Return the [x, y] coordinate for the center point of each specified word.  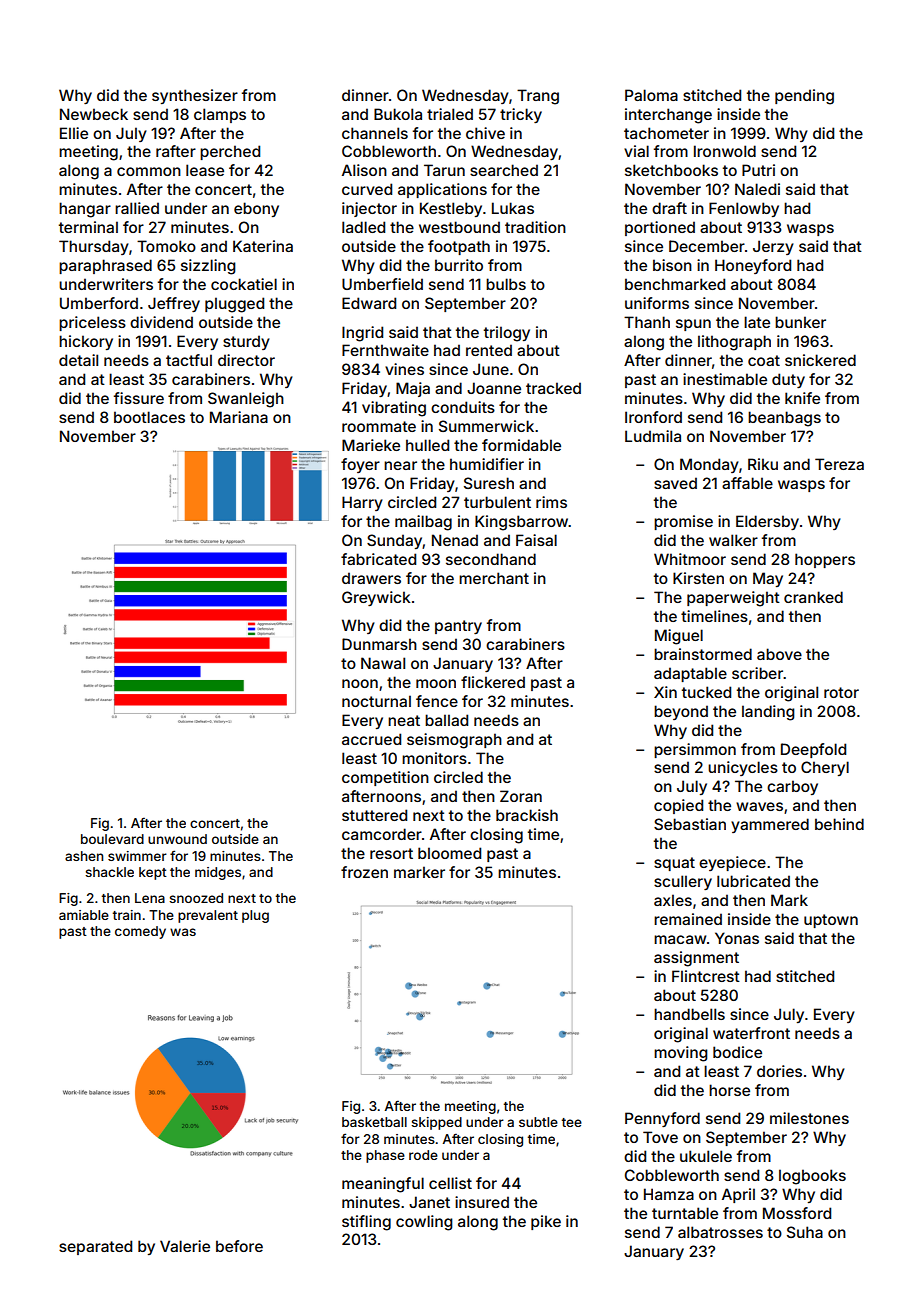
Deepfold [813, 750]
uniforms [657, 303]
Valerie [185, 1246]
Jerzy [773, 247]
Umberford [99, 303]
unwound [177, 839]
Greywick [376, 598]
